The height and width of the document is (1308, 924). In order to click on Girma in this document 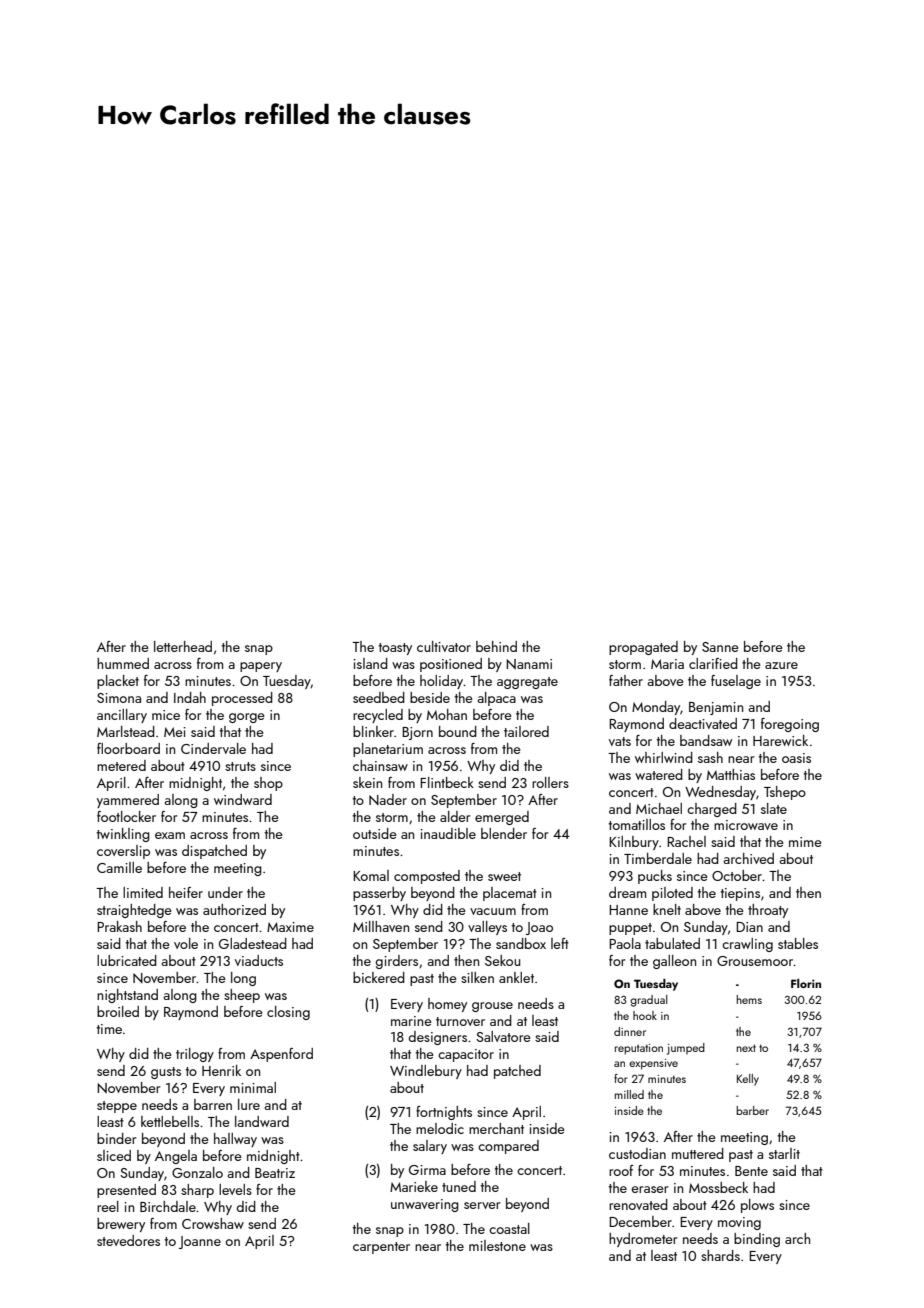, I will do `click(427, 1170)`.
